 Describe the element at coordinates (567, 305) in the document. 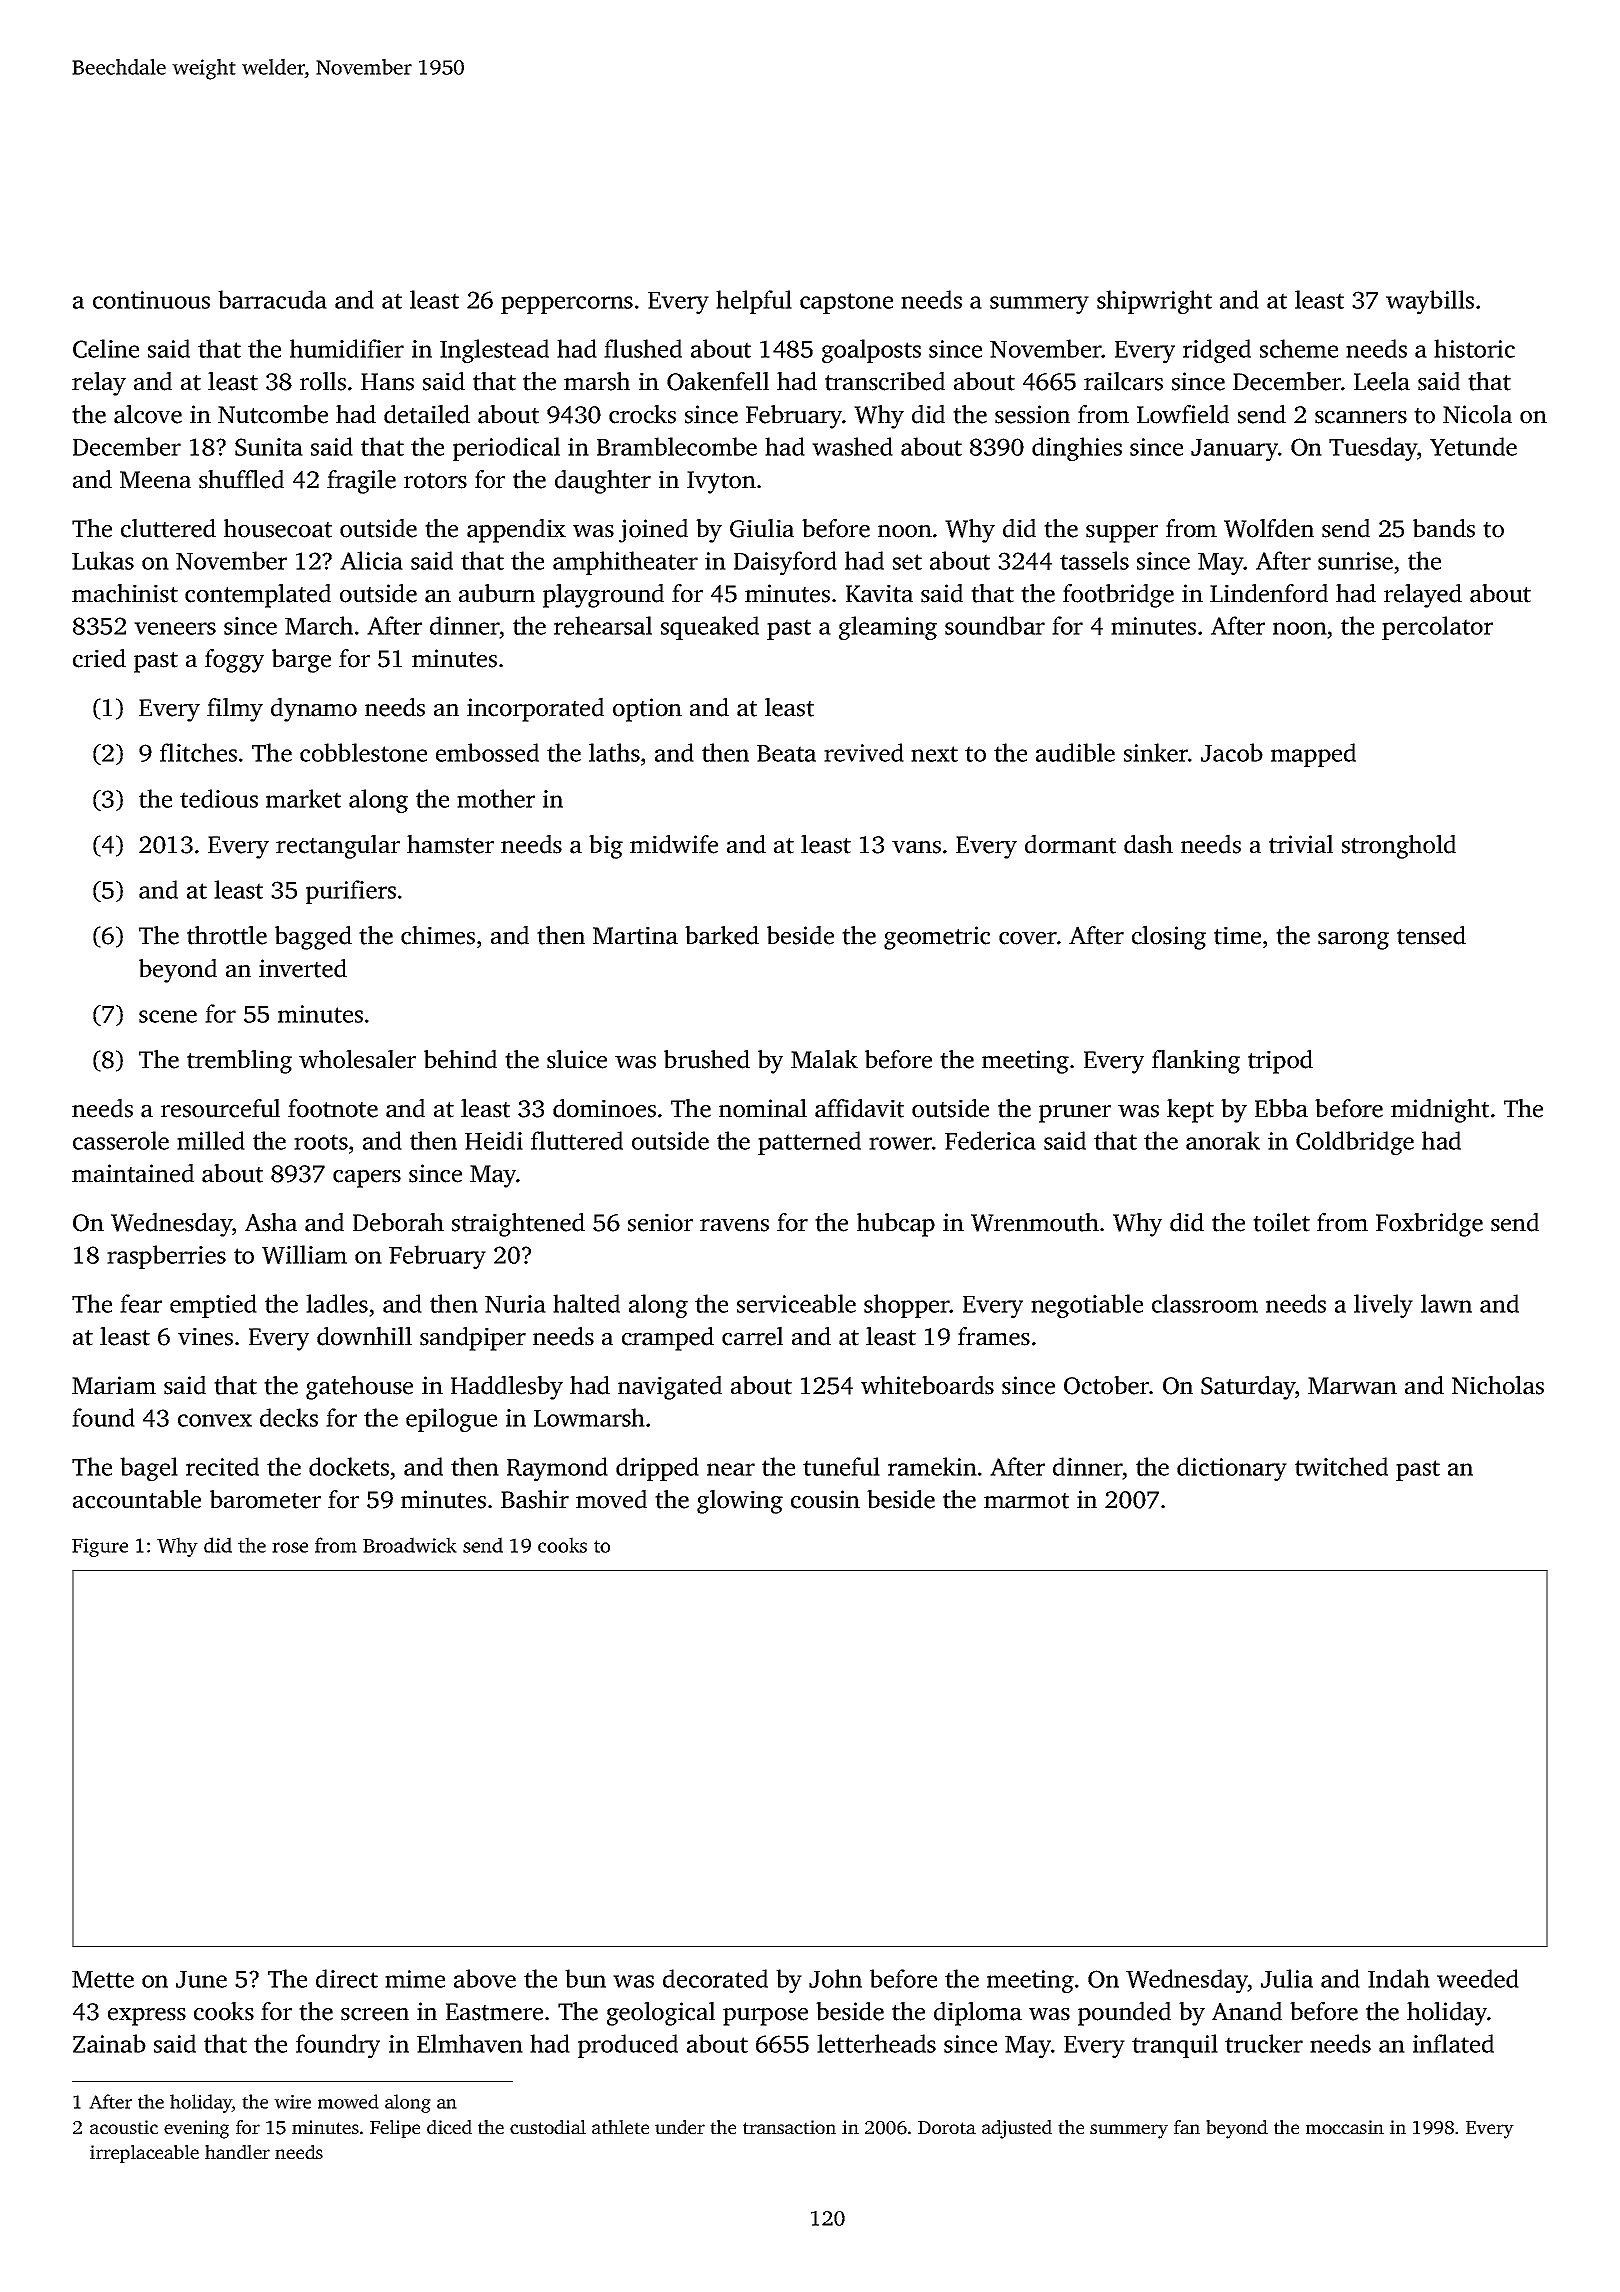

I see `peppercorns` at that location.
